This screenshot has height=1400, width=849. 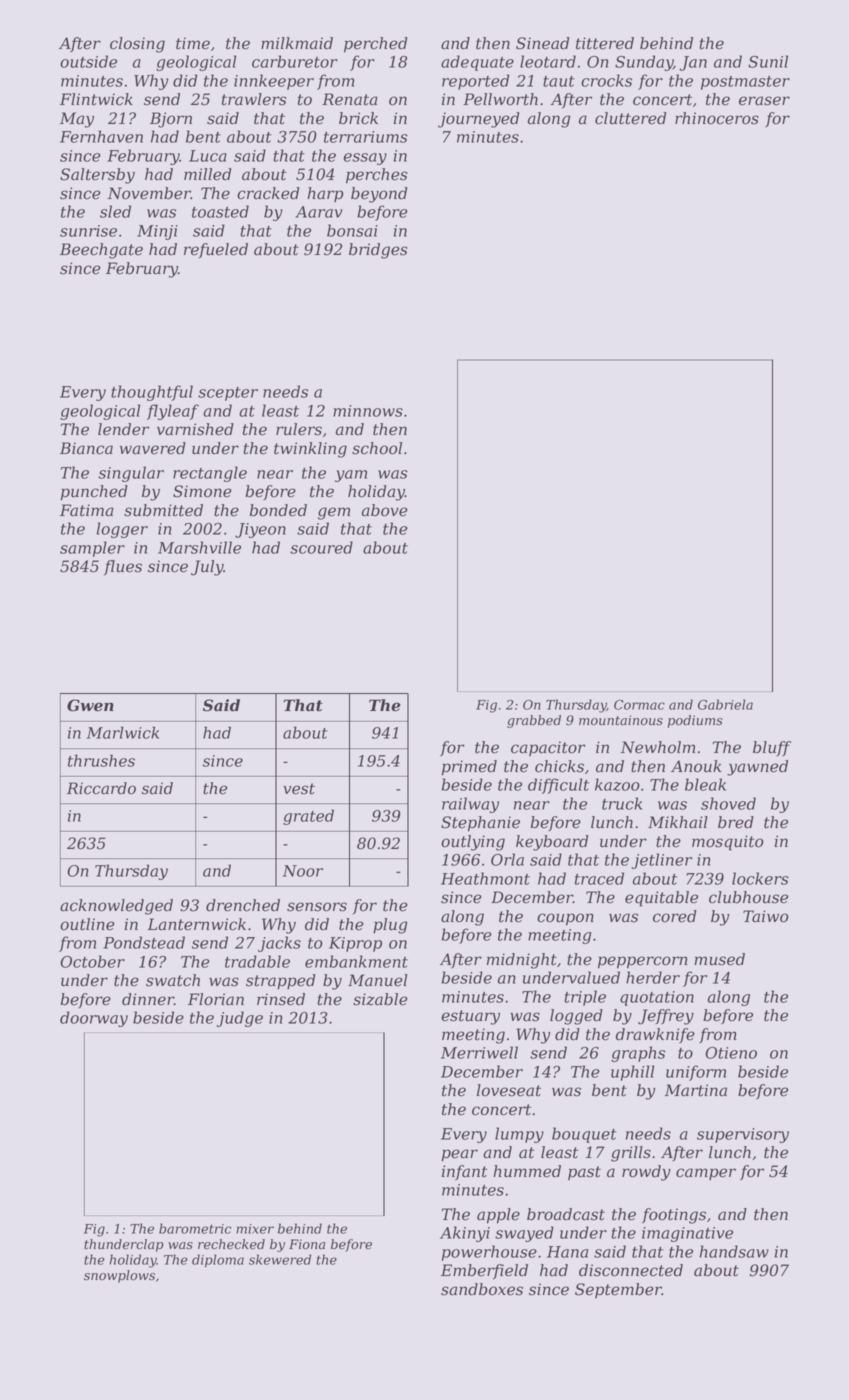 What do you see at coordinates (148, 999) in the screenshot?
I see `dinner` at bounding box center [148, 999].
